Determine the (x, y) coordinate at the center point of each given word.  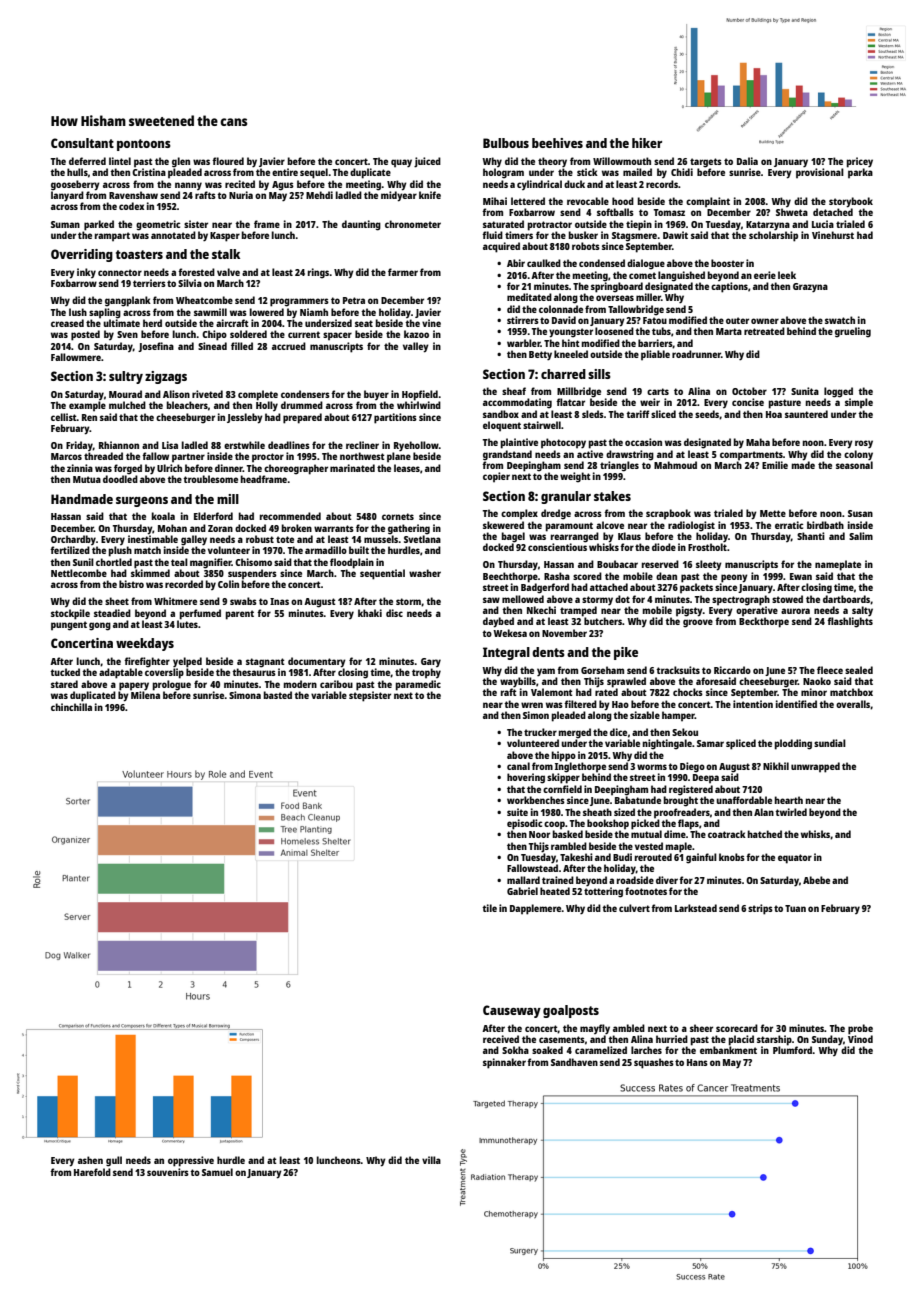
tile (489, 908)
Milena (145, 695)
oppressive (191, 1161)
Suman (65, 224)
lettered (528, 201)
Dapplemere (536, 909)
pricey (860, 162)
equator (795, 859)
